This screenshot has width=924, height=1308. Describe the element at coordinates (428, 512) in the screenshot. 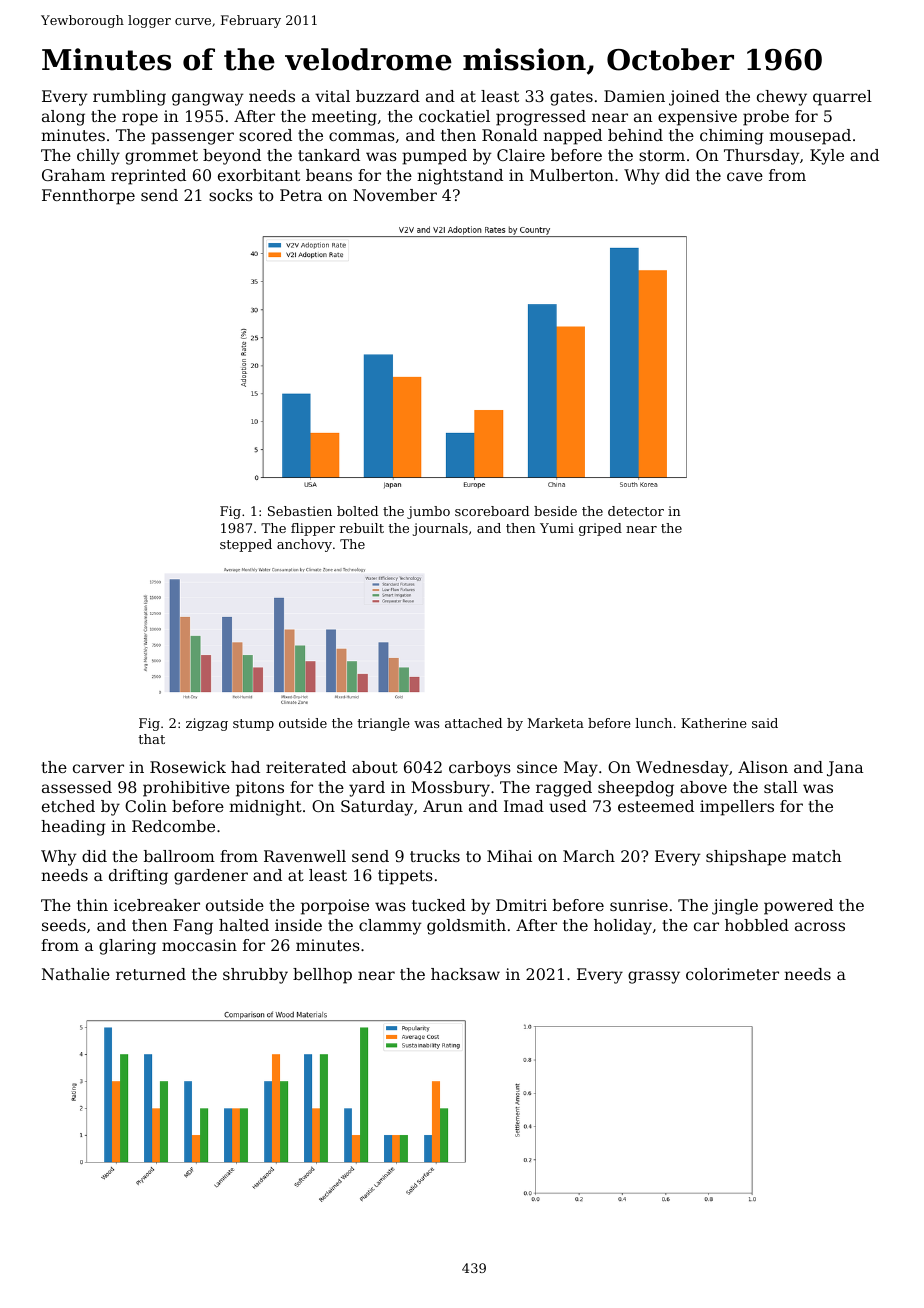

I see `jumbo` at that location.
